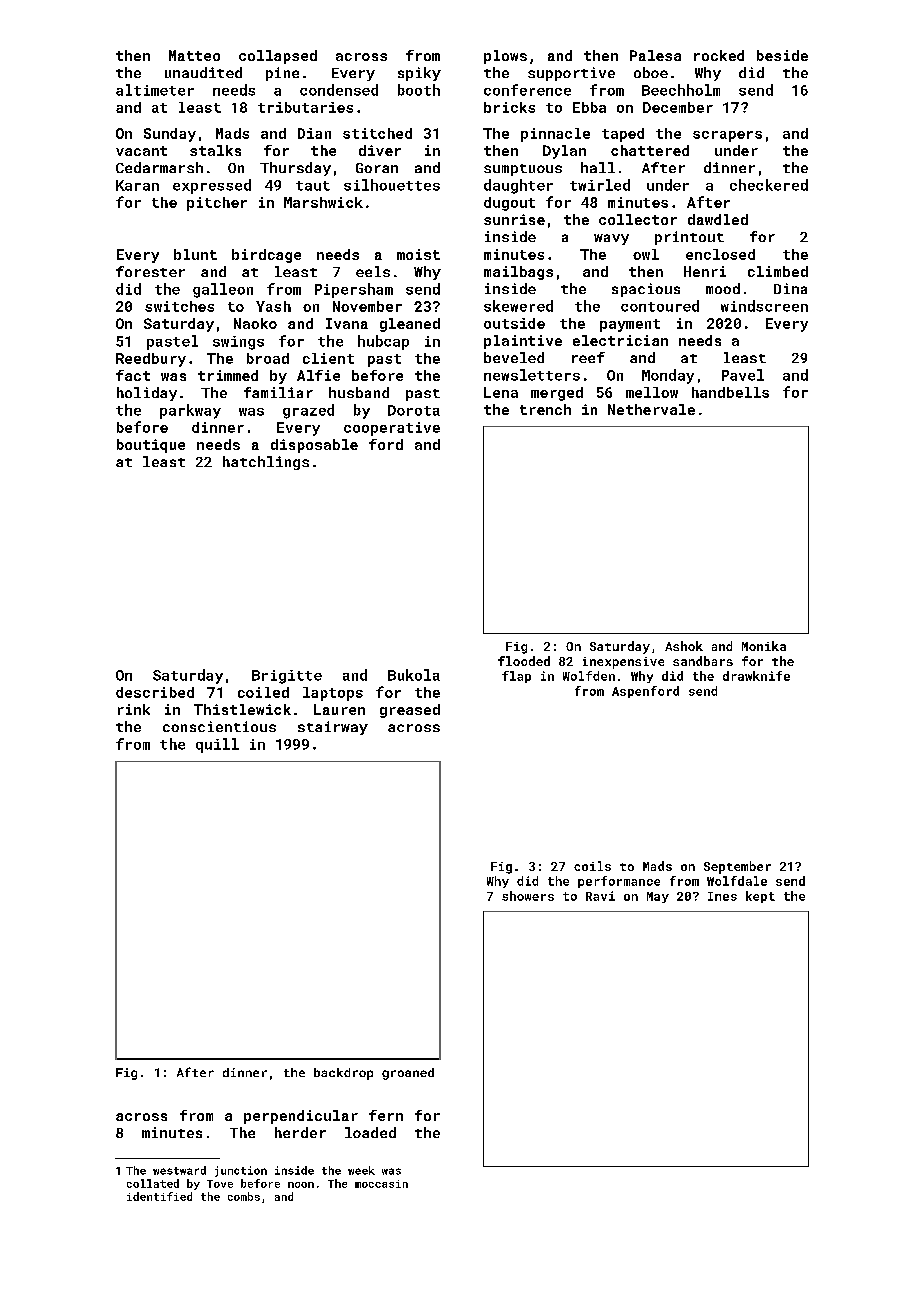 Image resolution: width=924 pixels, height=1308 pixels. What do you see at coordinates (764, 646) in the screenshot?
I see `Monika` at bounding box center [764, 646].
